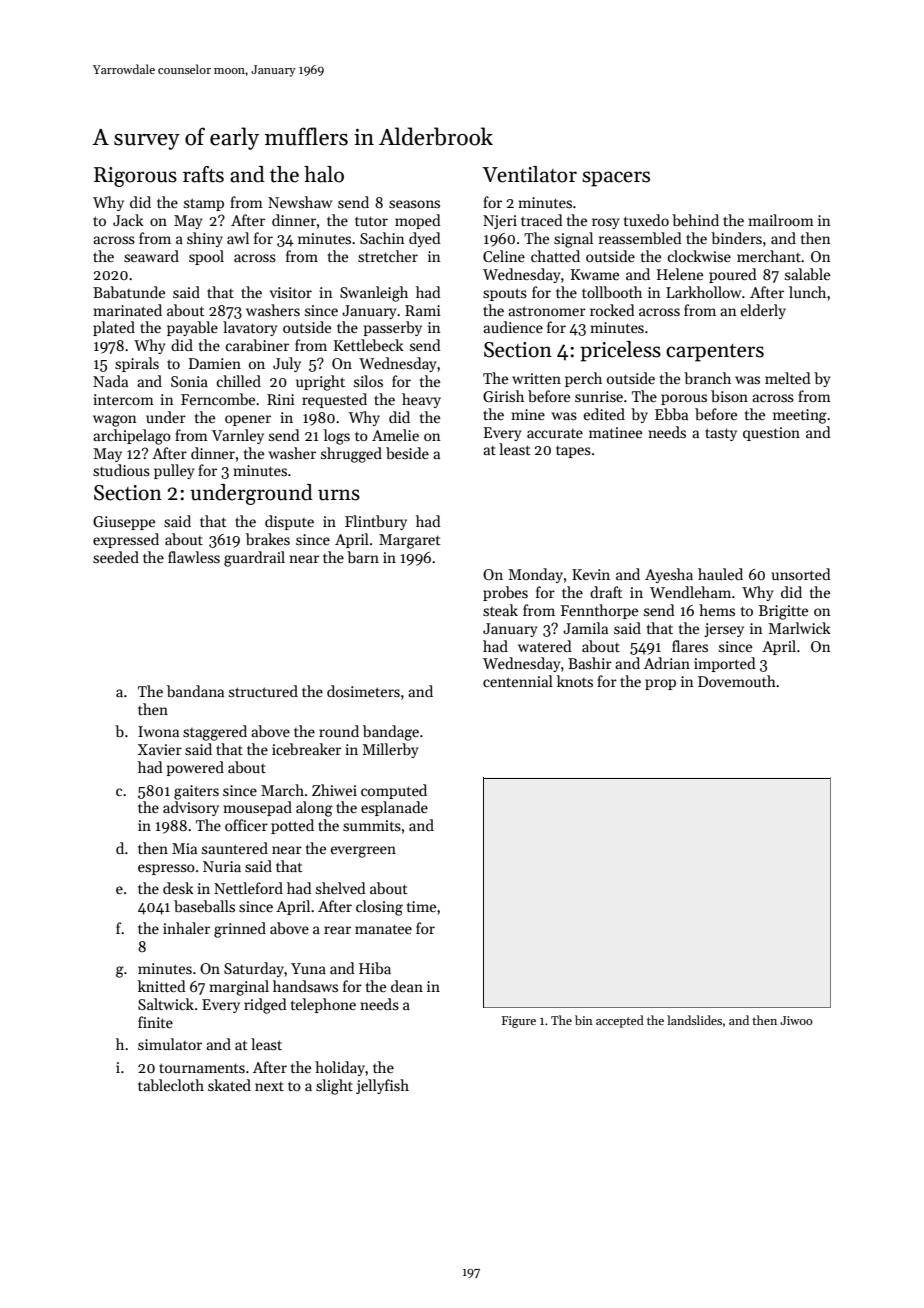 The height and width of the screenshot is (1308, 924). What do you see at coordinates (737, 681) in the screenshot?
I see `Dovemouth` at bounding box center [737, 681].
